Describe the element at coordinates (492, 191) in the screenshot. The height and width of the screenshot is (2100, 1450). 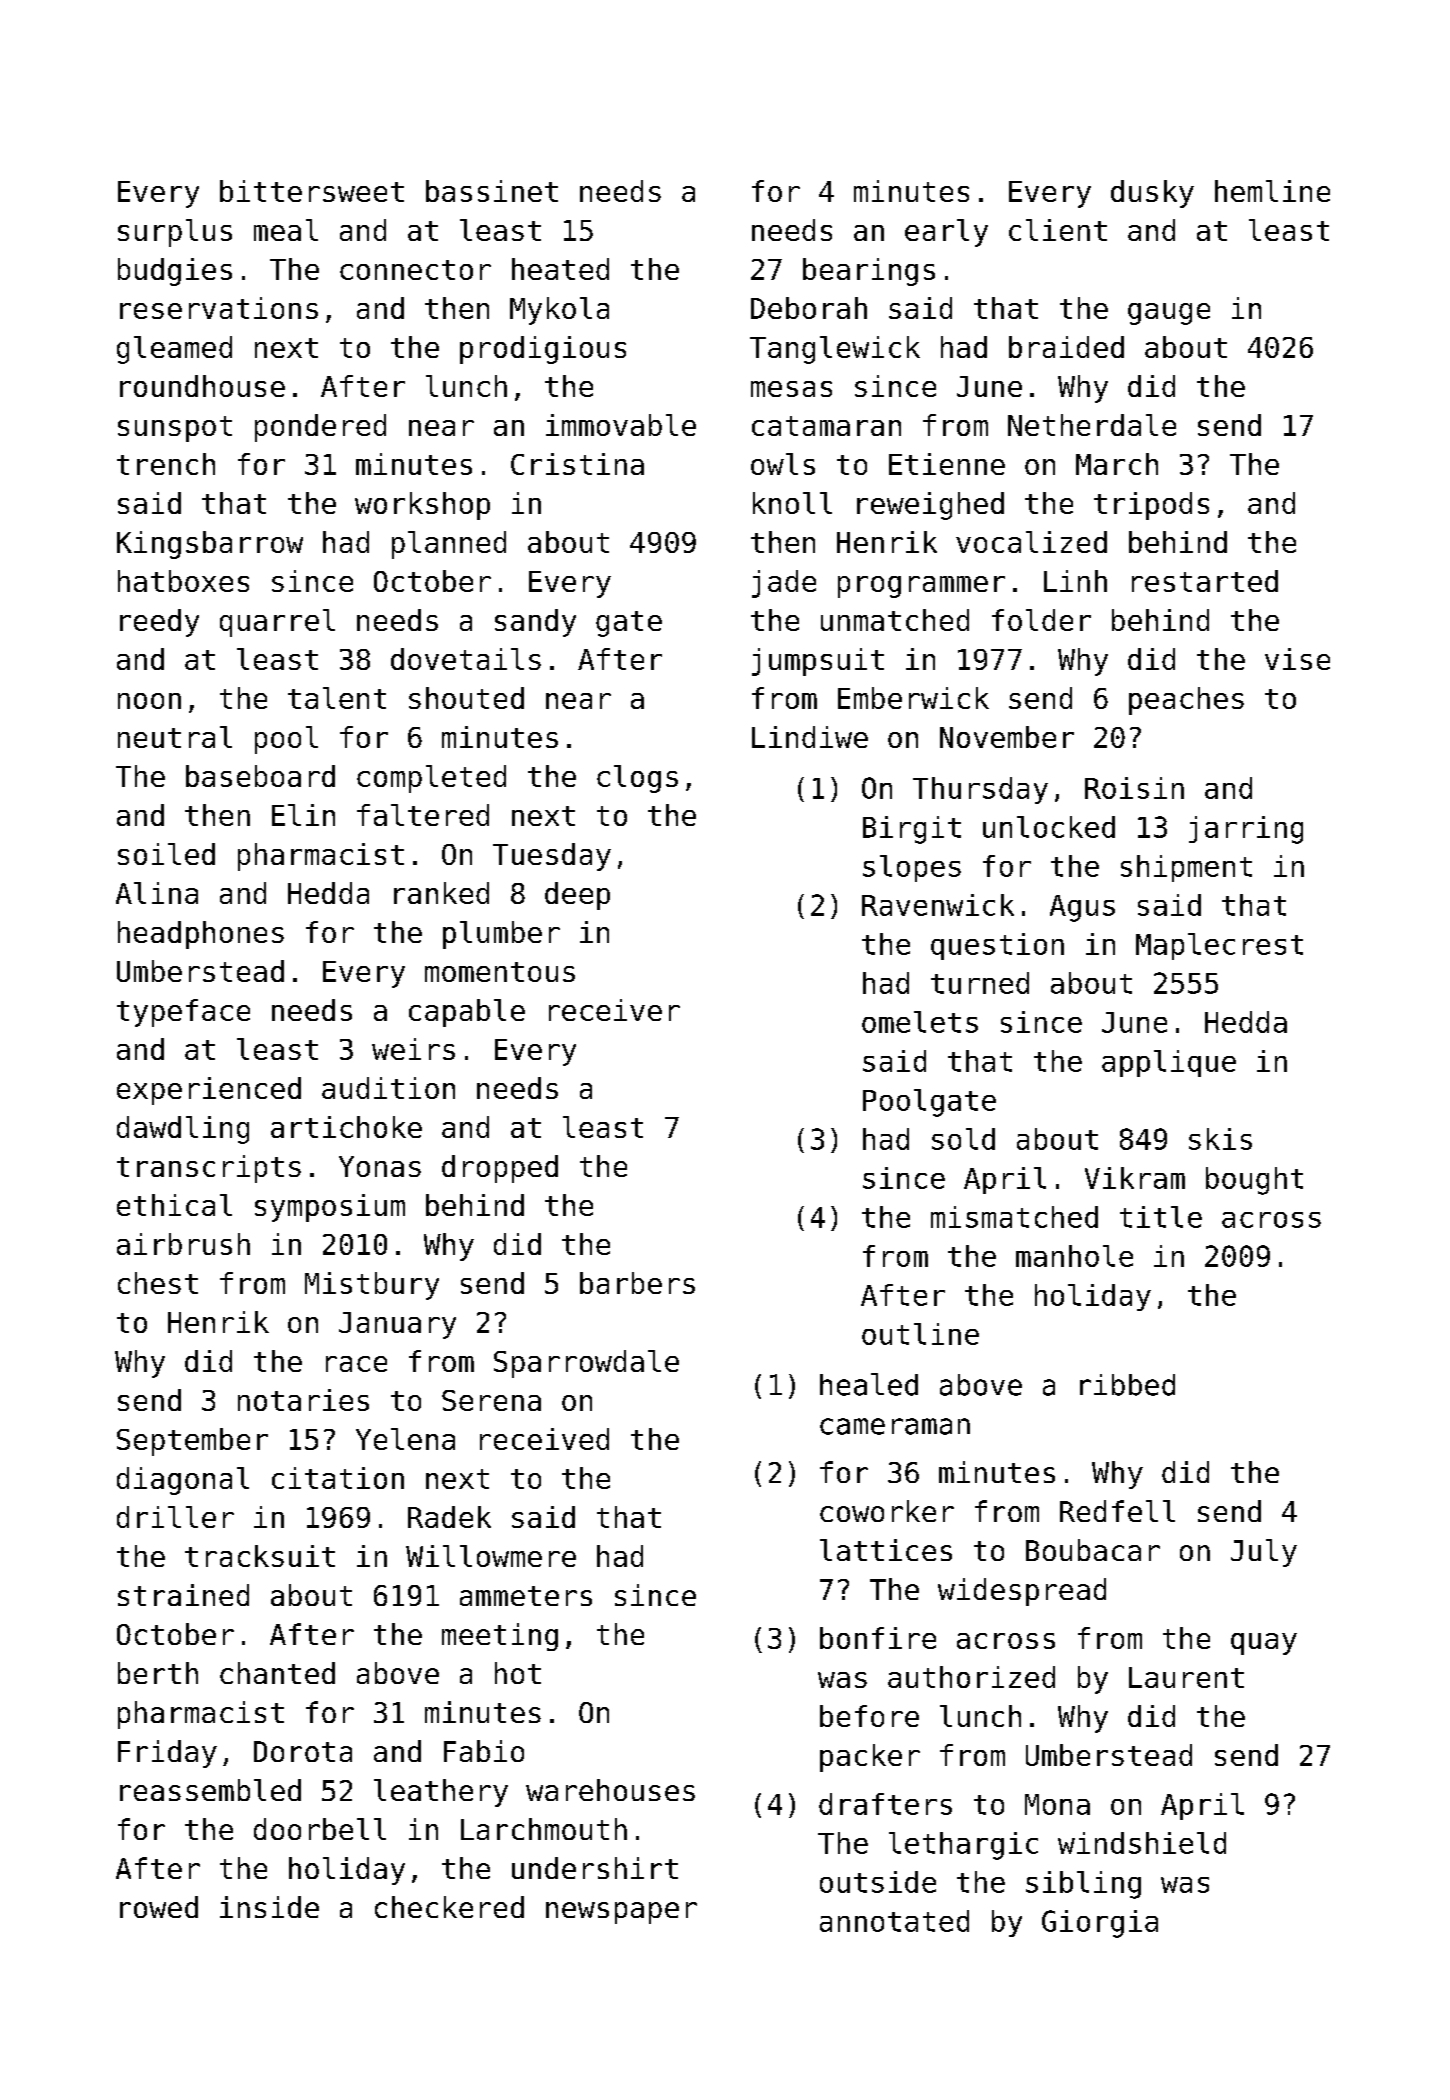
I see `bassinet` at that location.
